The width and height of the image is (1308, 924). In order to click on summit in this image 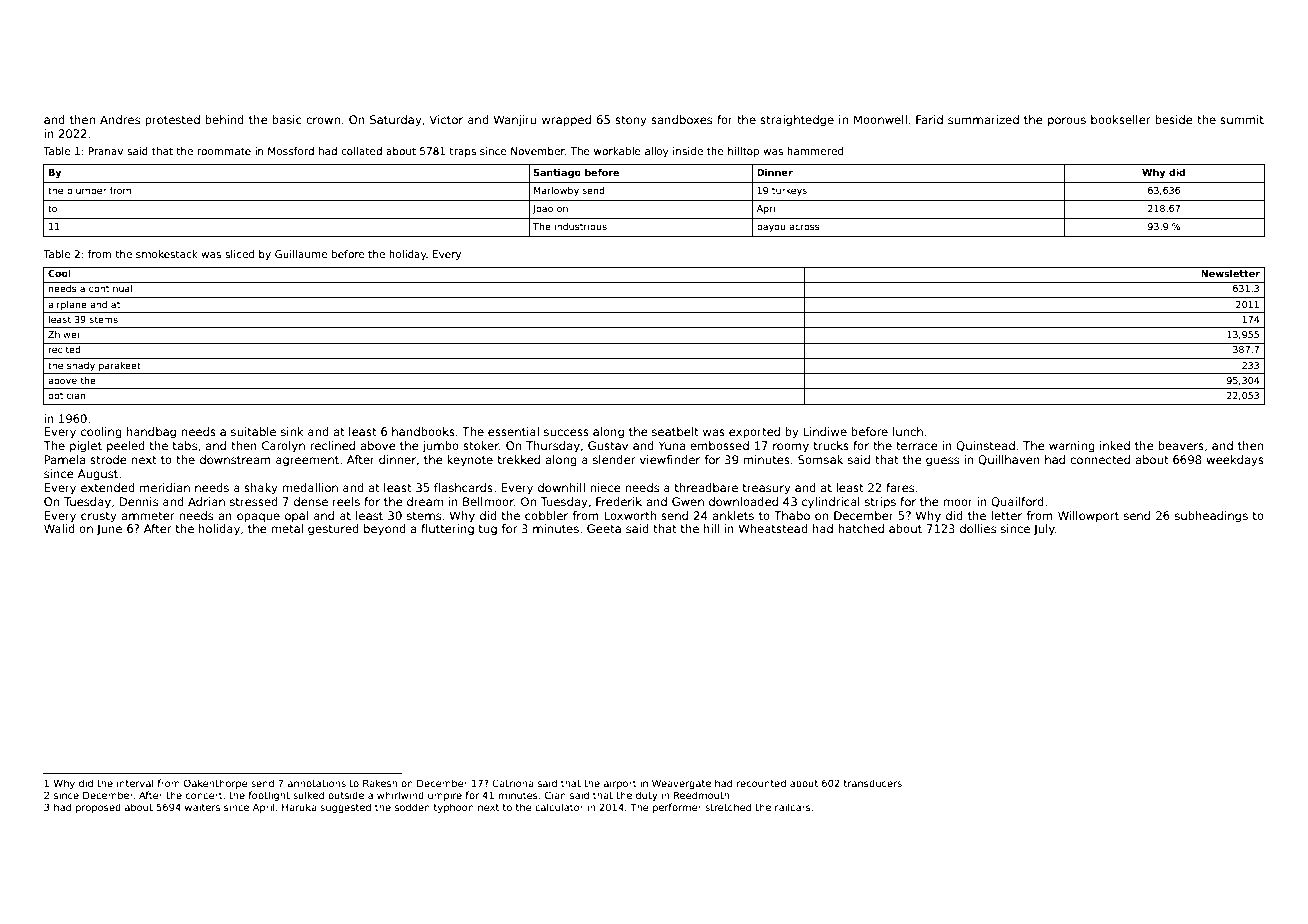, I will do `click(1242, 119)`.
